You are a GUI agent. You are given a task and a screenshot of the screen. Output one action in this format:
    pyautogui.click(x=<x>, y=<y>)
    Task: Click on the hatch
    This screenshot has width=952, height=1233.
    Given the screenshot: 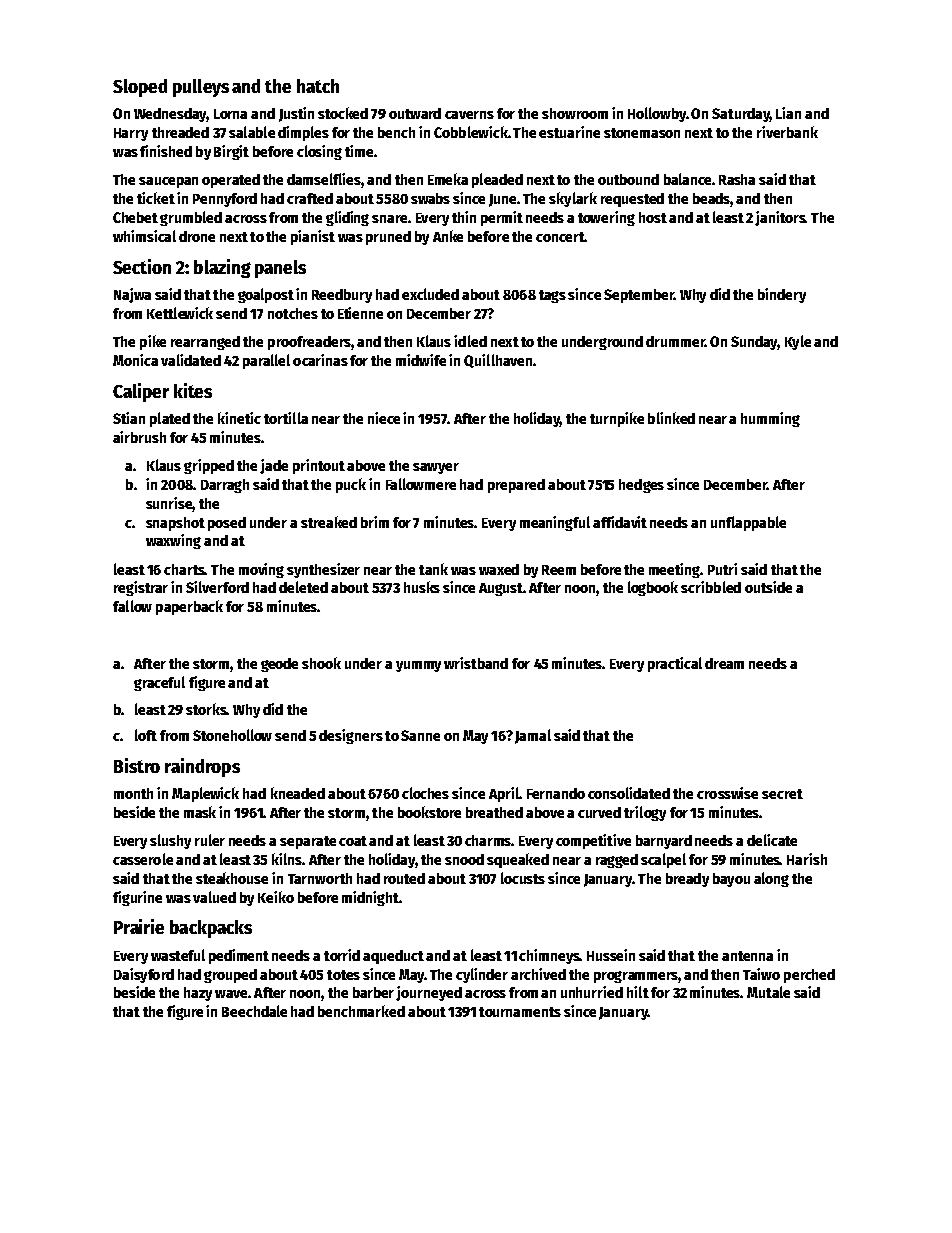 What is the action you would take?
    pyautogui.click(x=318, y=86)
